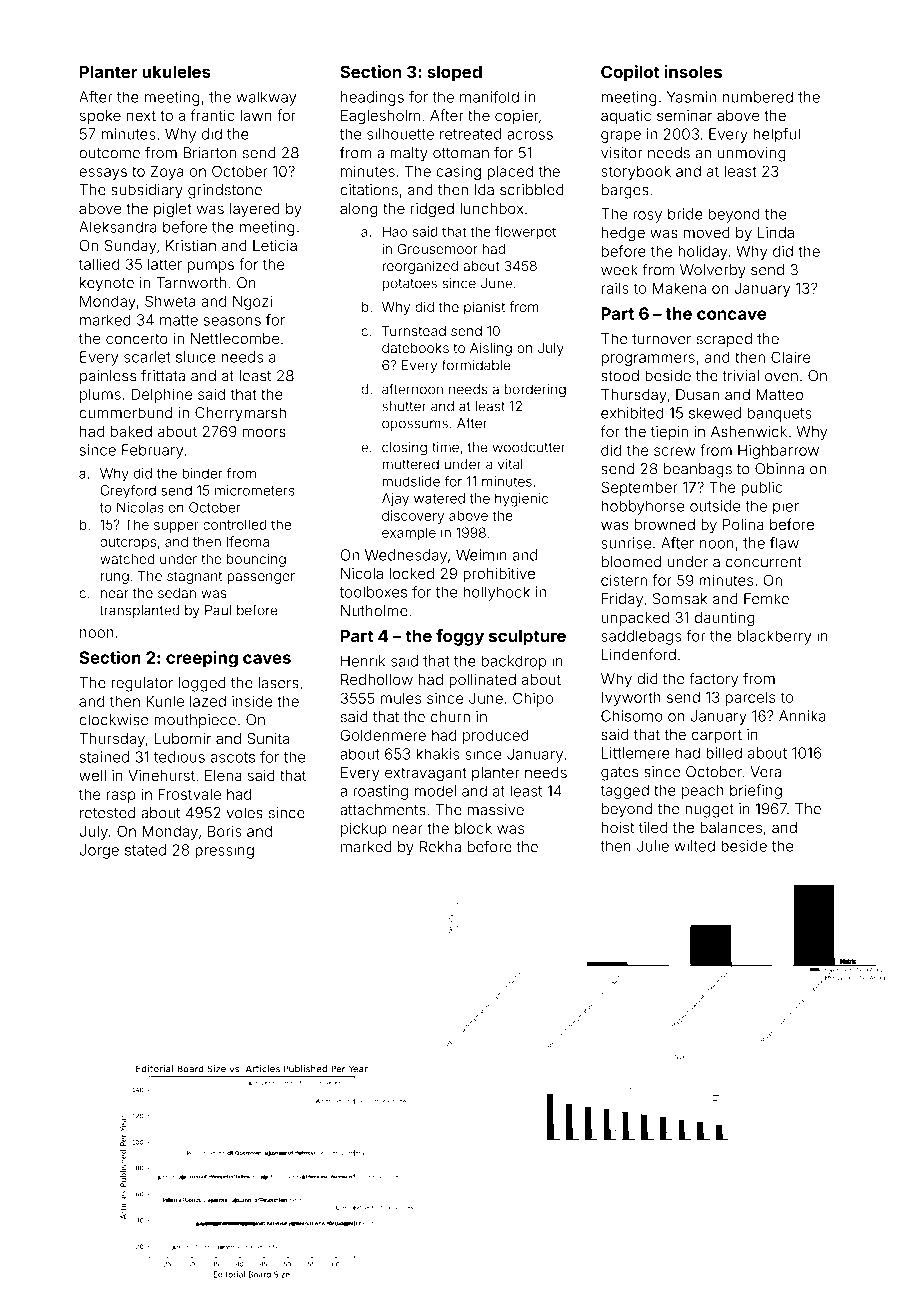  Describe the element at coordinates (535, 391) in the screenshot. I see `bordering` at that location.
